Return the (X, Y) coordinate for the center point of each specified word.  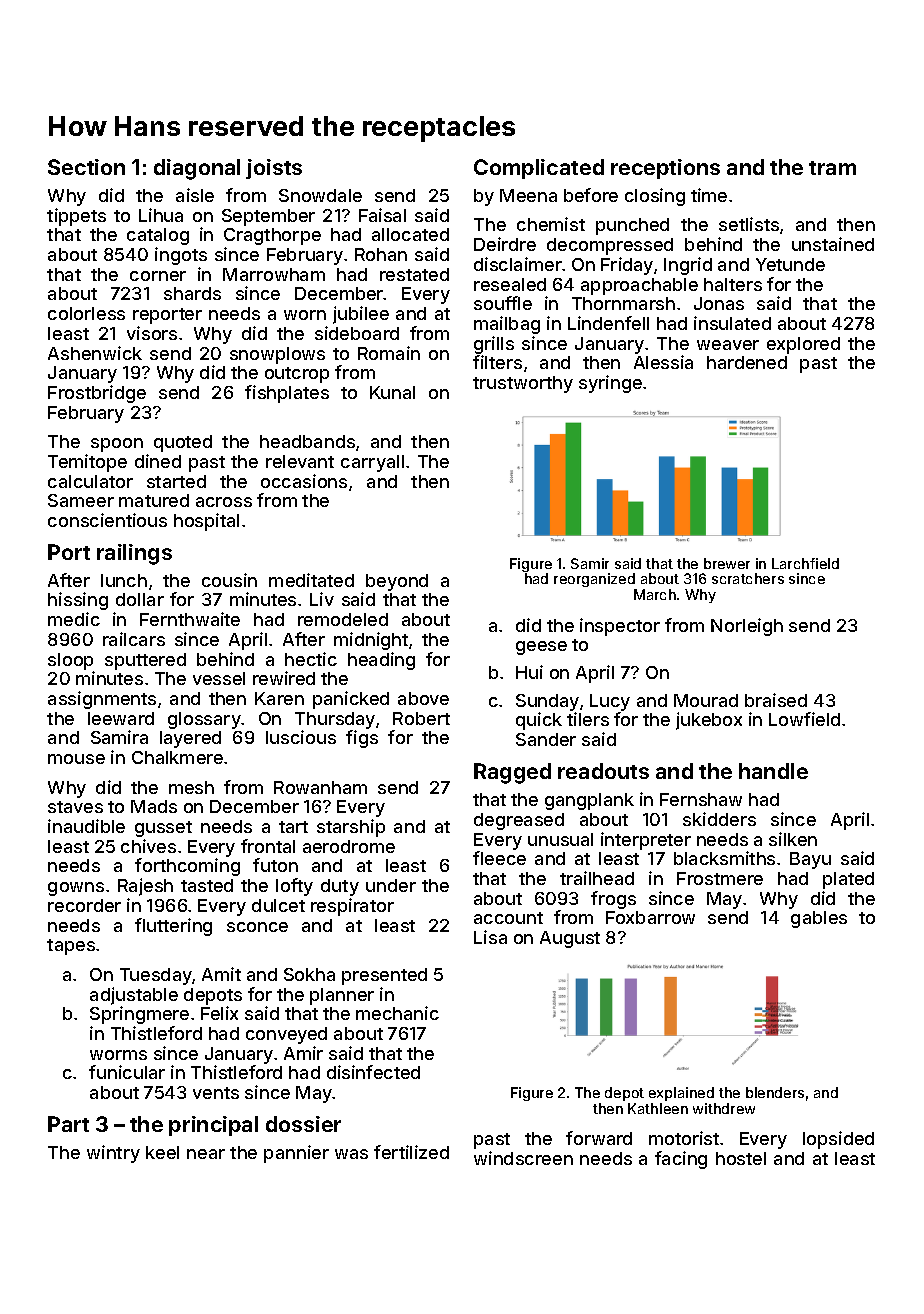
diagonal (197, 169)
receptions (665, 169)
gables (819, 919)
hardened (747, 362)
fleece (499, 858)
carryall (372, 463)
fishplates (287, 394)
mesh (191, 787)
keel (162, 1152)
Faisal (382, 215)
